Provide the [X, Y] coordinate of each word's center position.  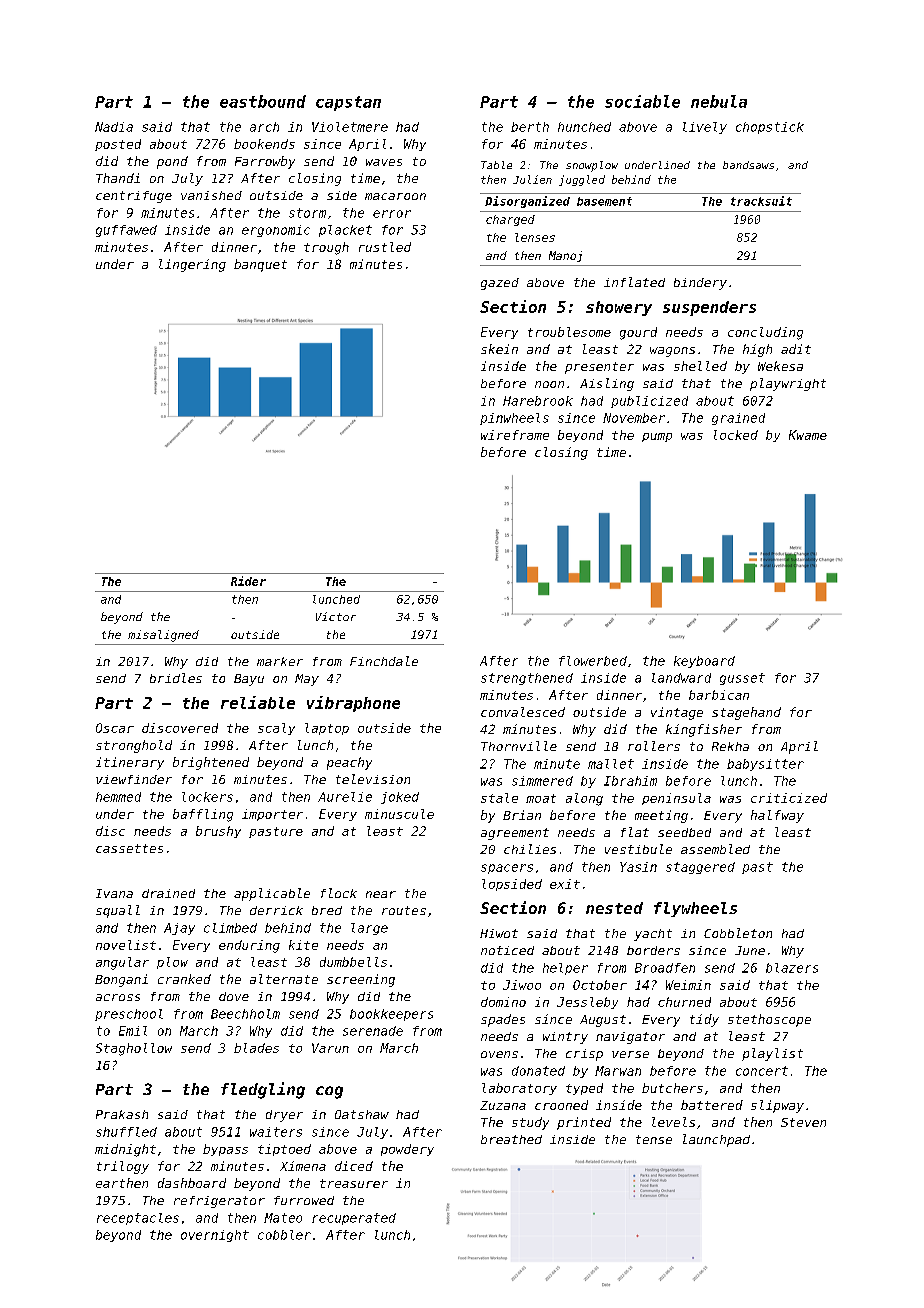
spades [503, 1020]
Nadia [114, 127]
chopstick [770, 128]
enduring [249, 946]
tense [654, 1139]
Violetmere [350, 127]
